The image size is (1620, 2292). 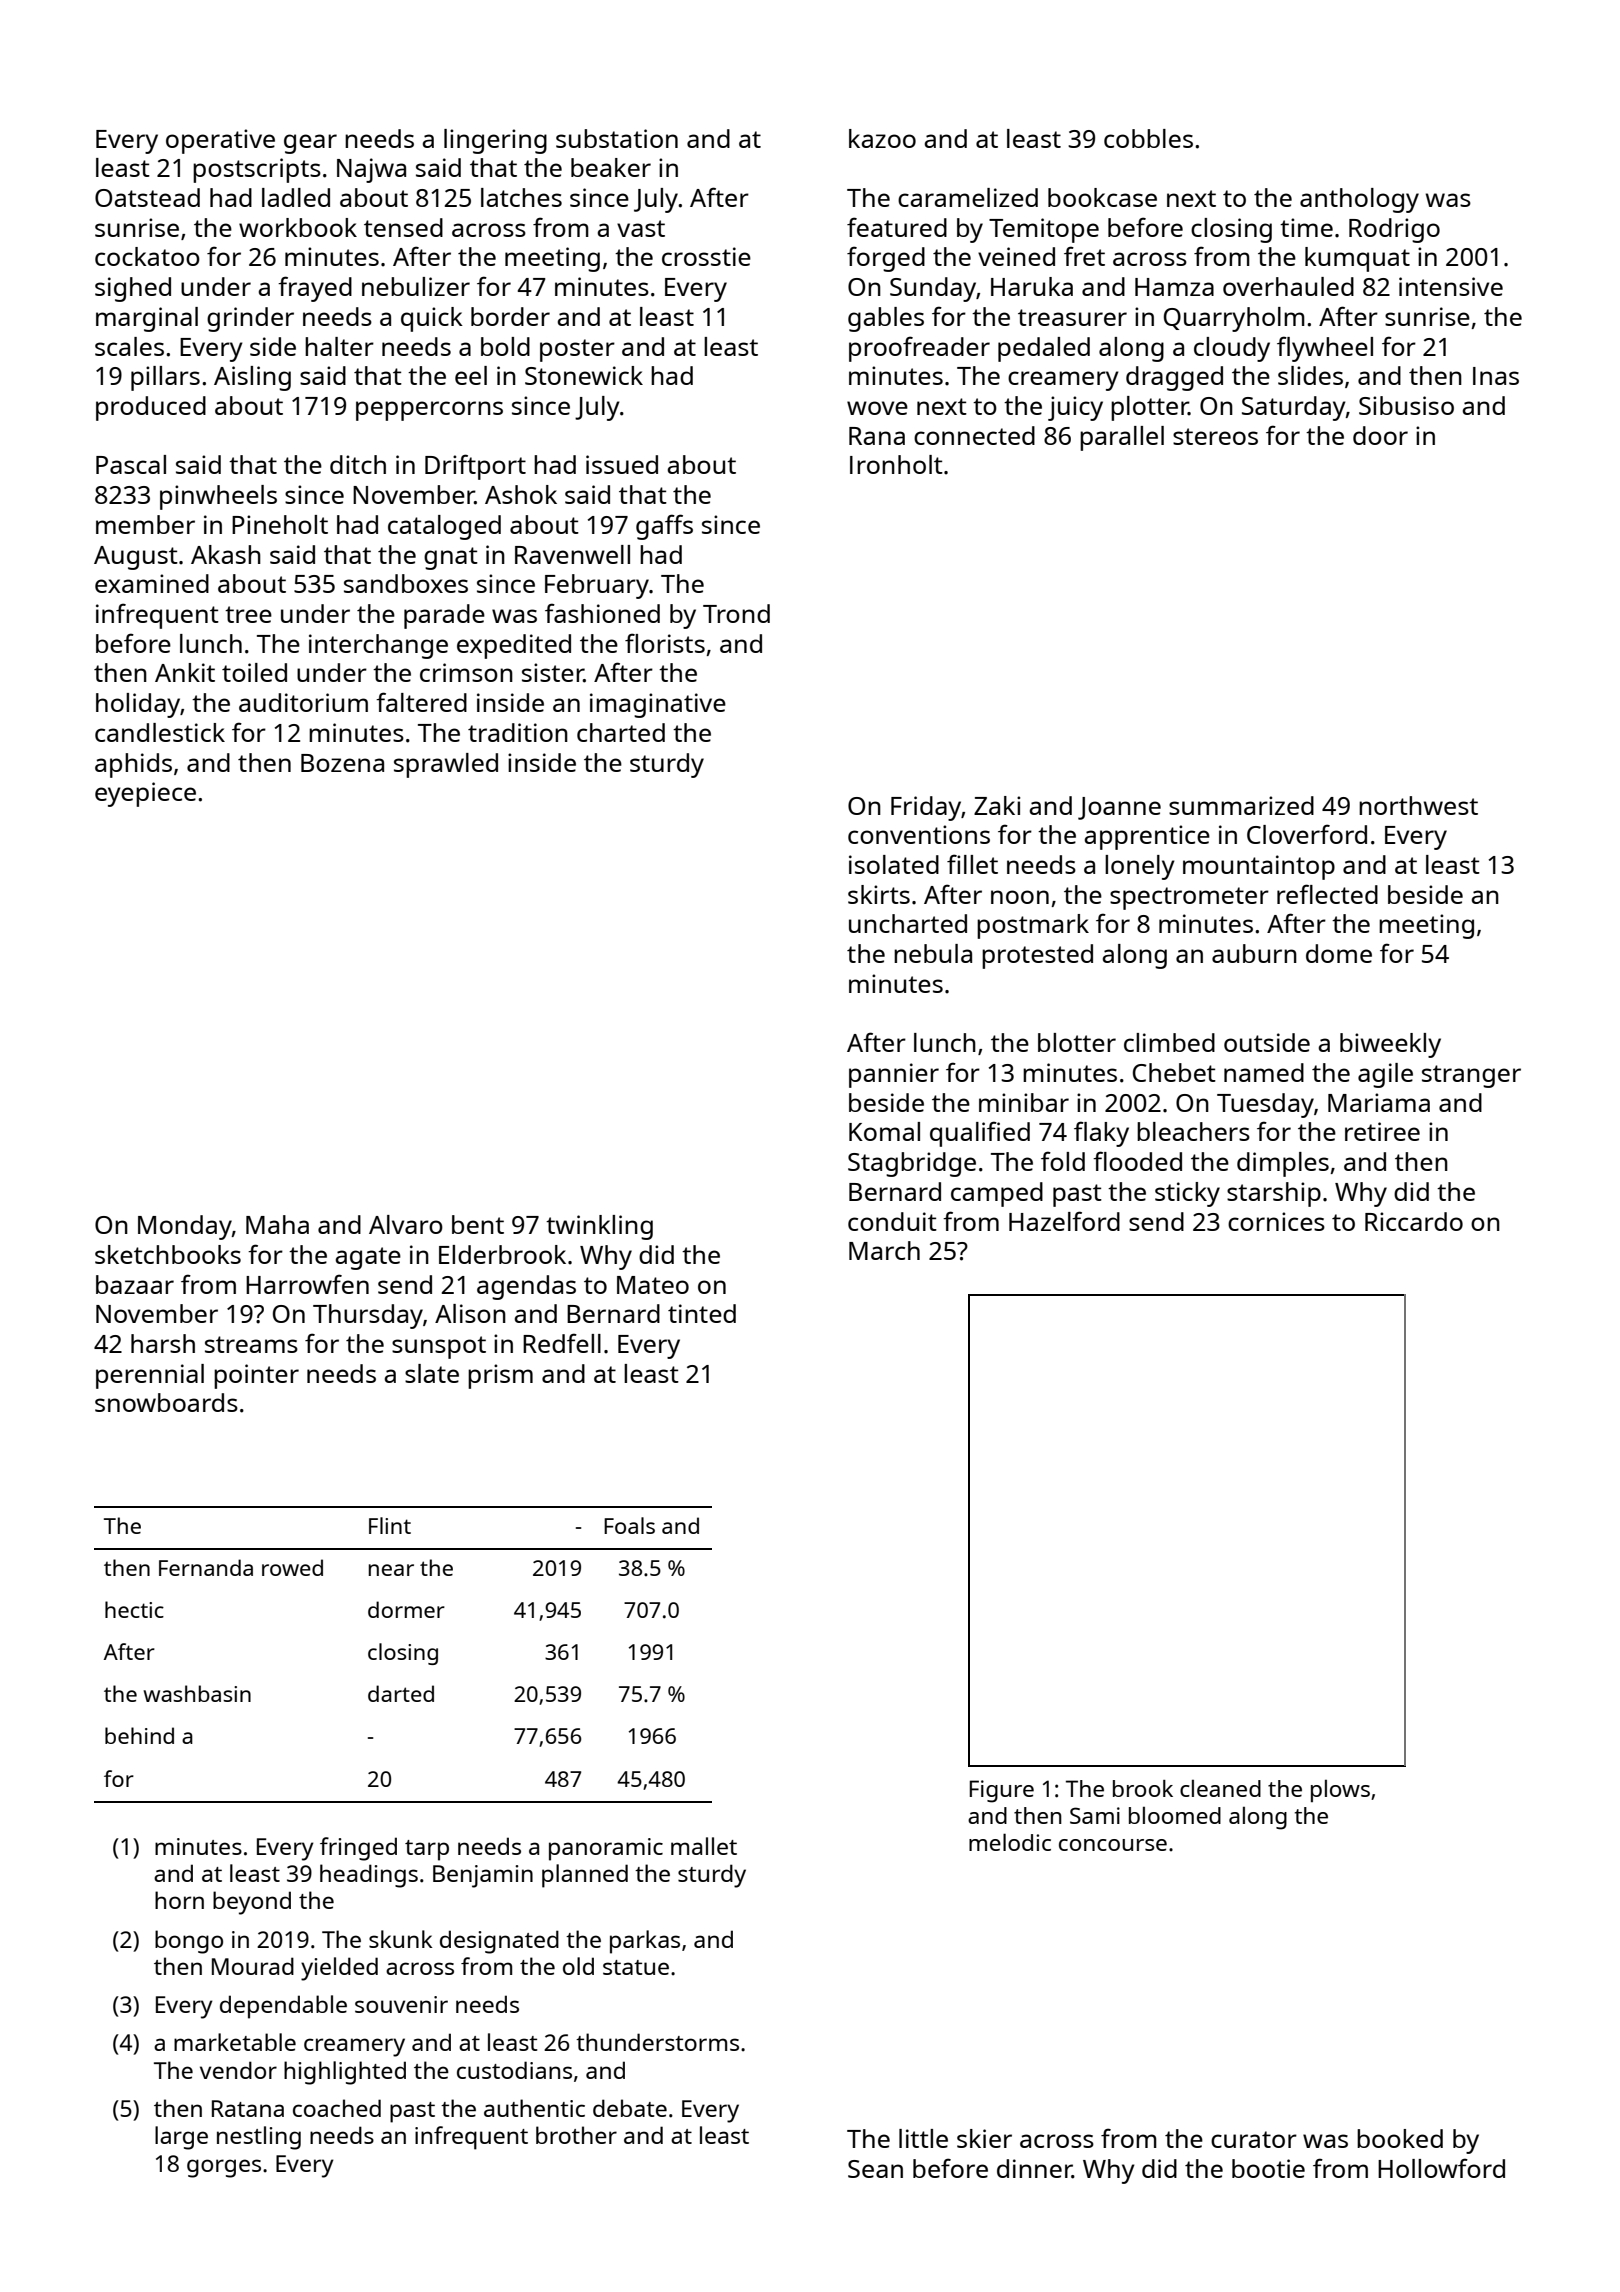 What do you see at coordinates (1148, 138) in the screenshot?
I see `cobbles` at bounding box center [1148, 138].
